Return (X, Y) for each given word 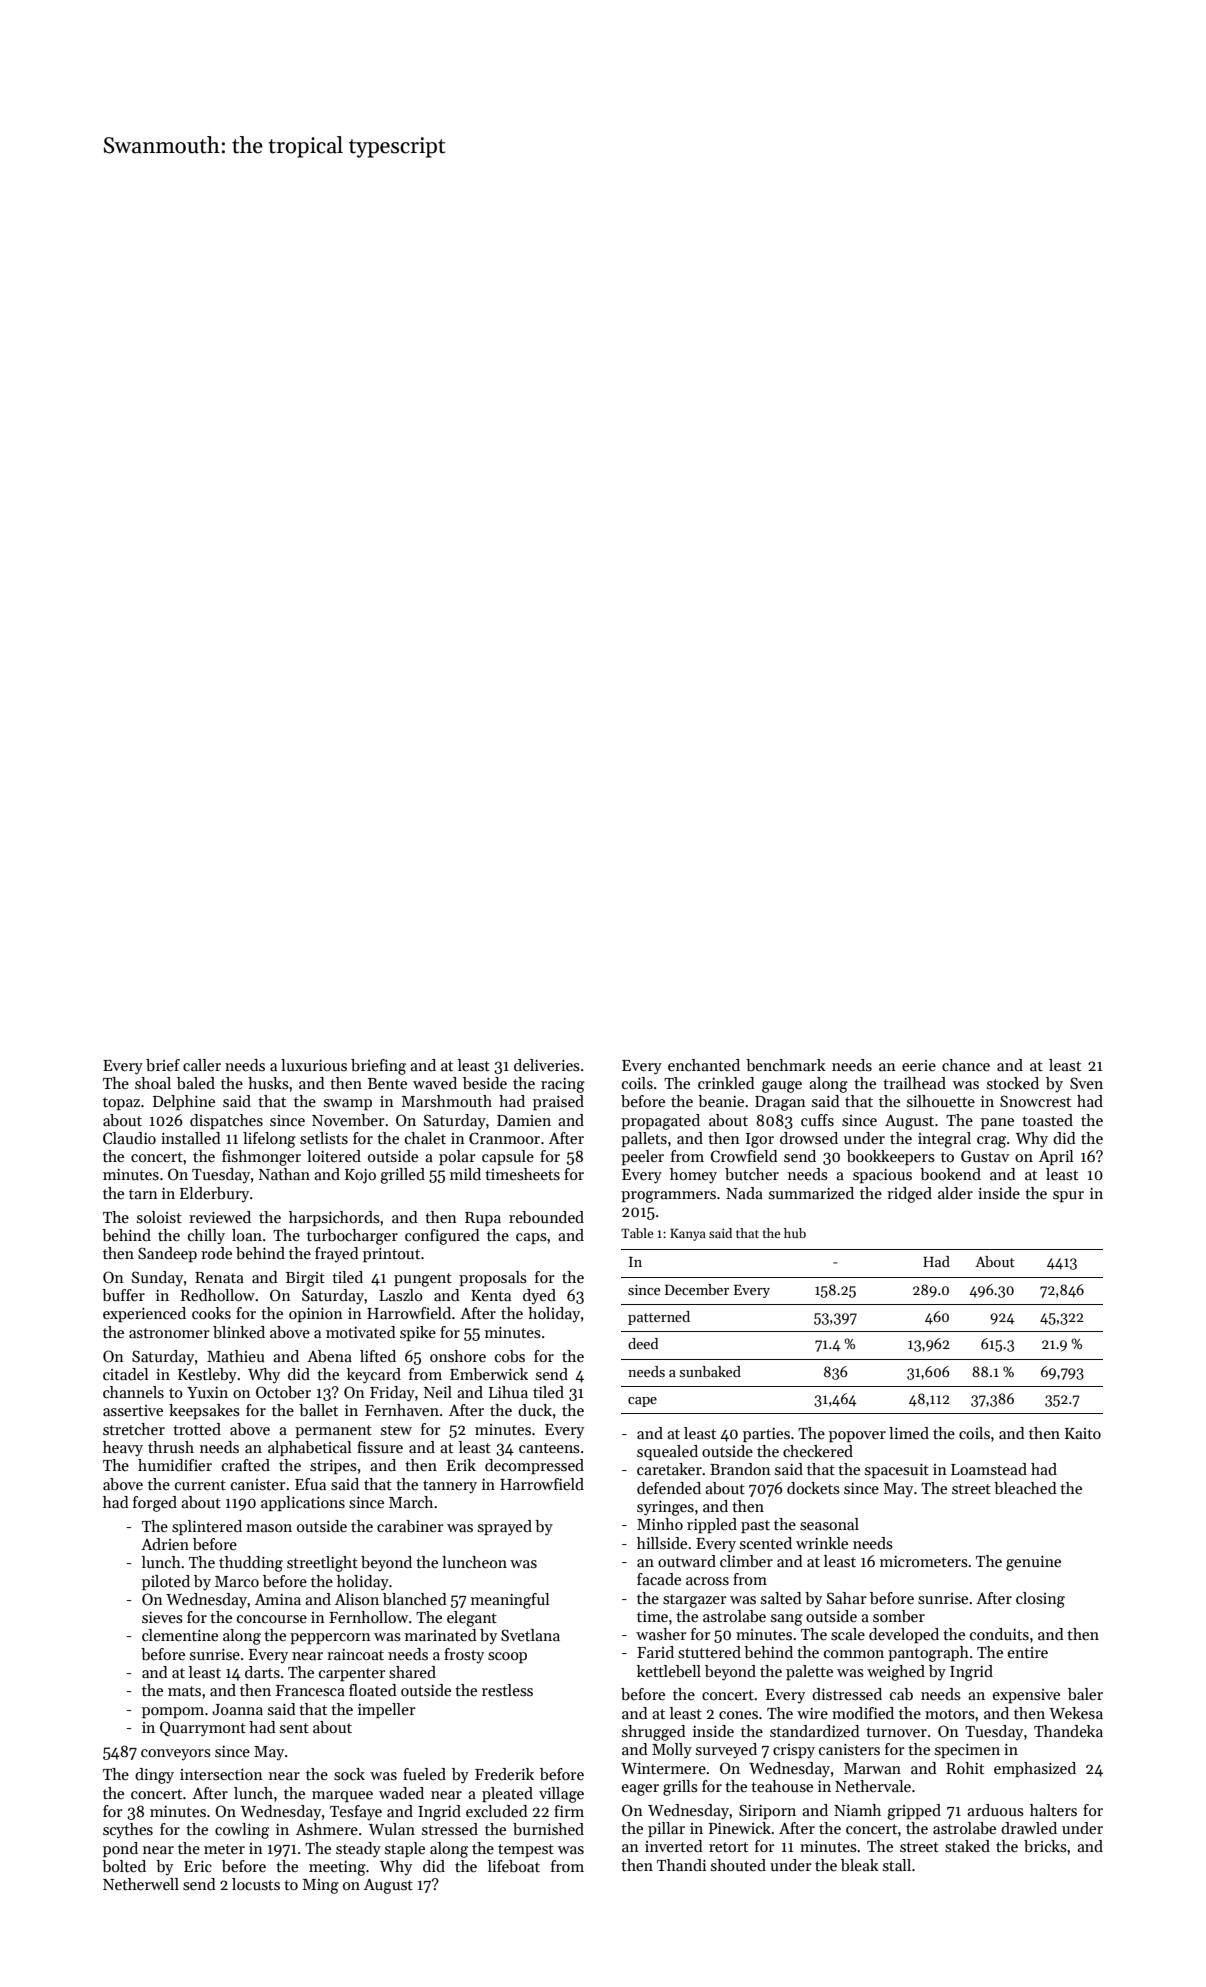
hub (795, 1233)
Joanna (237, 1709)
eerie (919, 1065)
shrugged (654, 1733)
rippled (712, 1525)
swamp (348, 1104)
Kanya (688, 1235)
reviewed (220, 1217)
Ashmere (327, 1829)
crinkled (726, 1083)
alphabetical (310, 1448)
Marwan (872, 1768)
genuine (1033, 1563)
